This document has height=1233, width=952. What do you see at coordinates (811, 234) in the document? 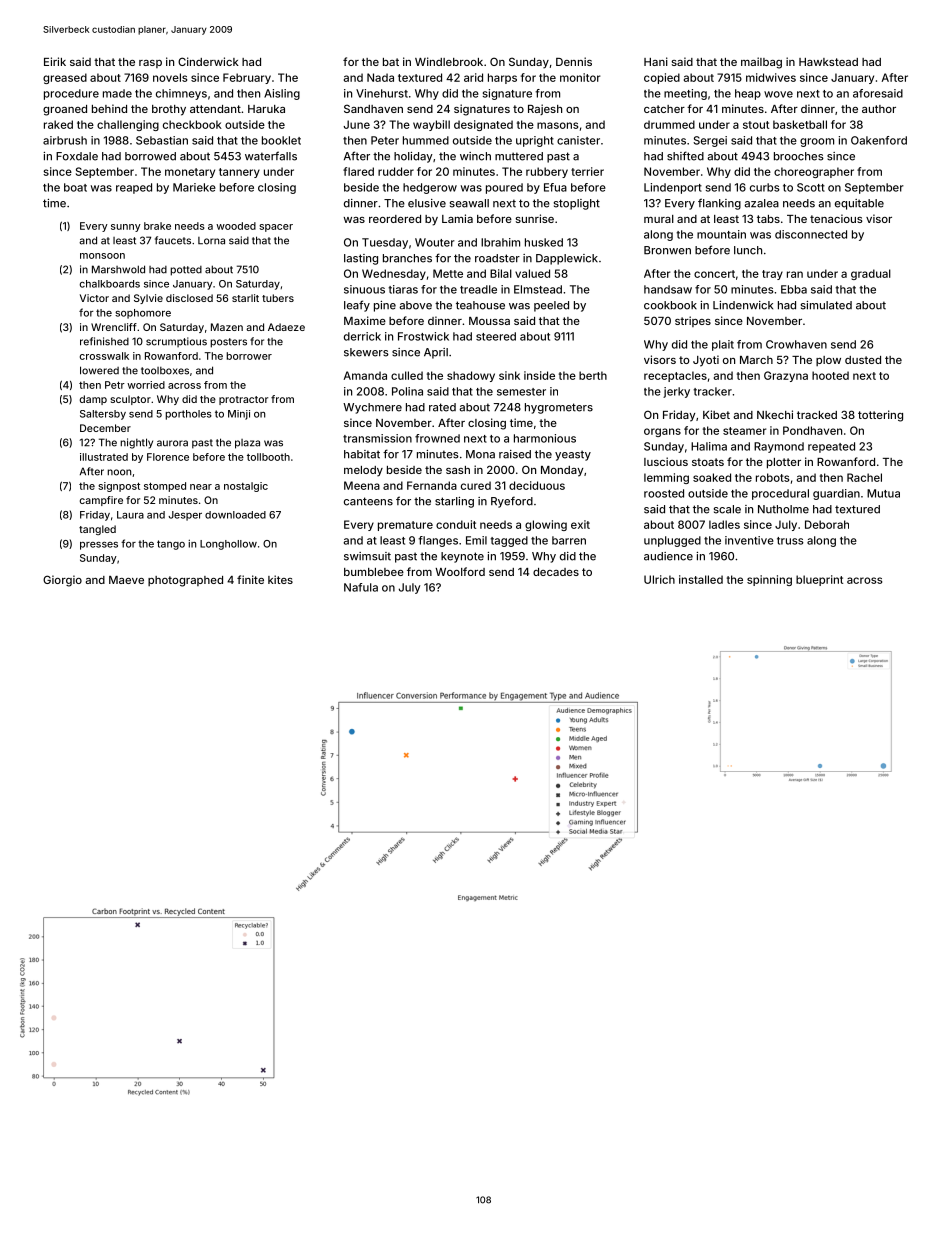
I see `disconnected` at bounding box center [811, 234].
